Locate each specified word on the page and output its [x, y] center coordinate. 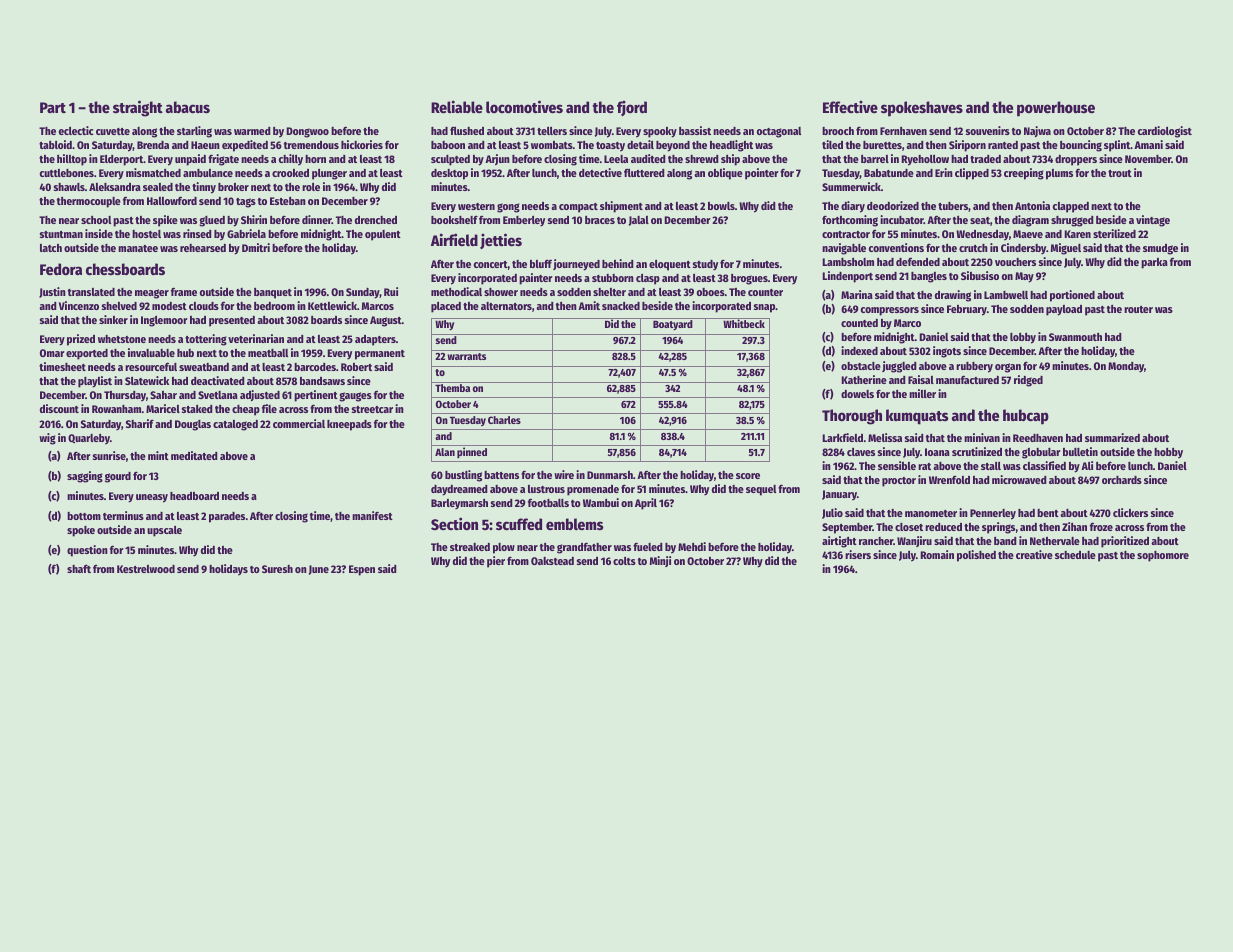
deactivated [218, 380]
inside [99, 233]
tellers [552, 131]
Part [53, 107]
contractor [846, 234]
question [87, 551]
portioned [1072, 296]
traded [985, 159]
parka [1154, 263]
